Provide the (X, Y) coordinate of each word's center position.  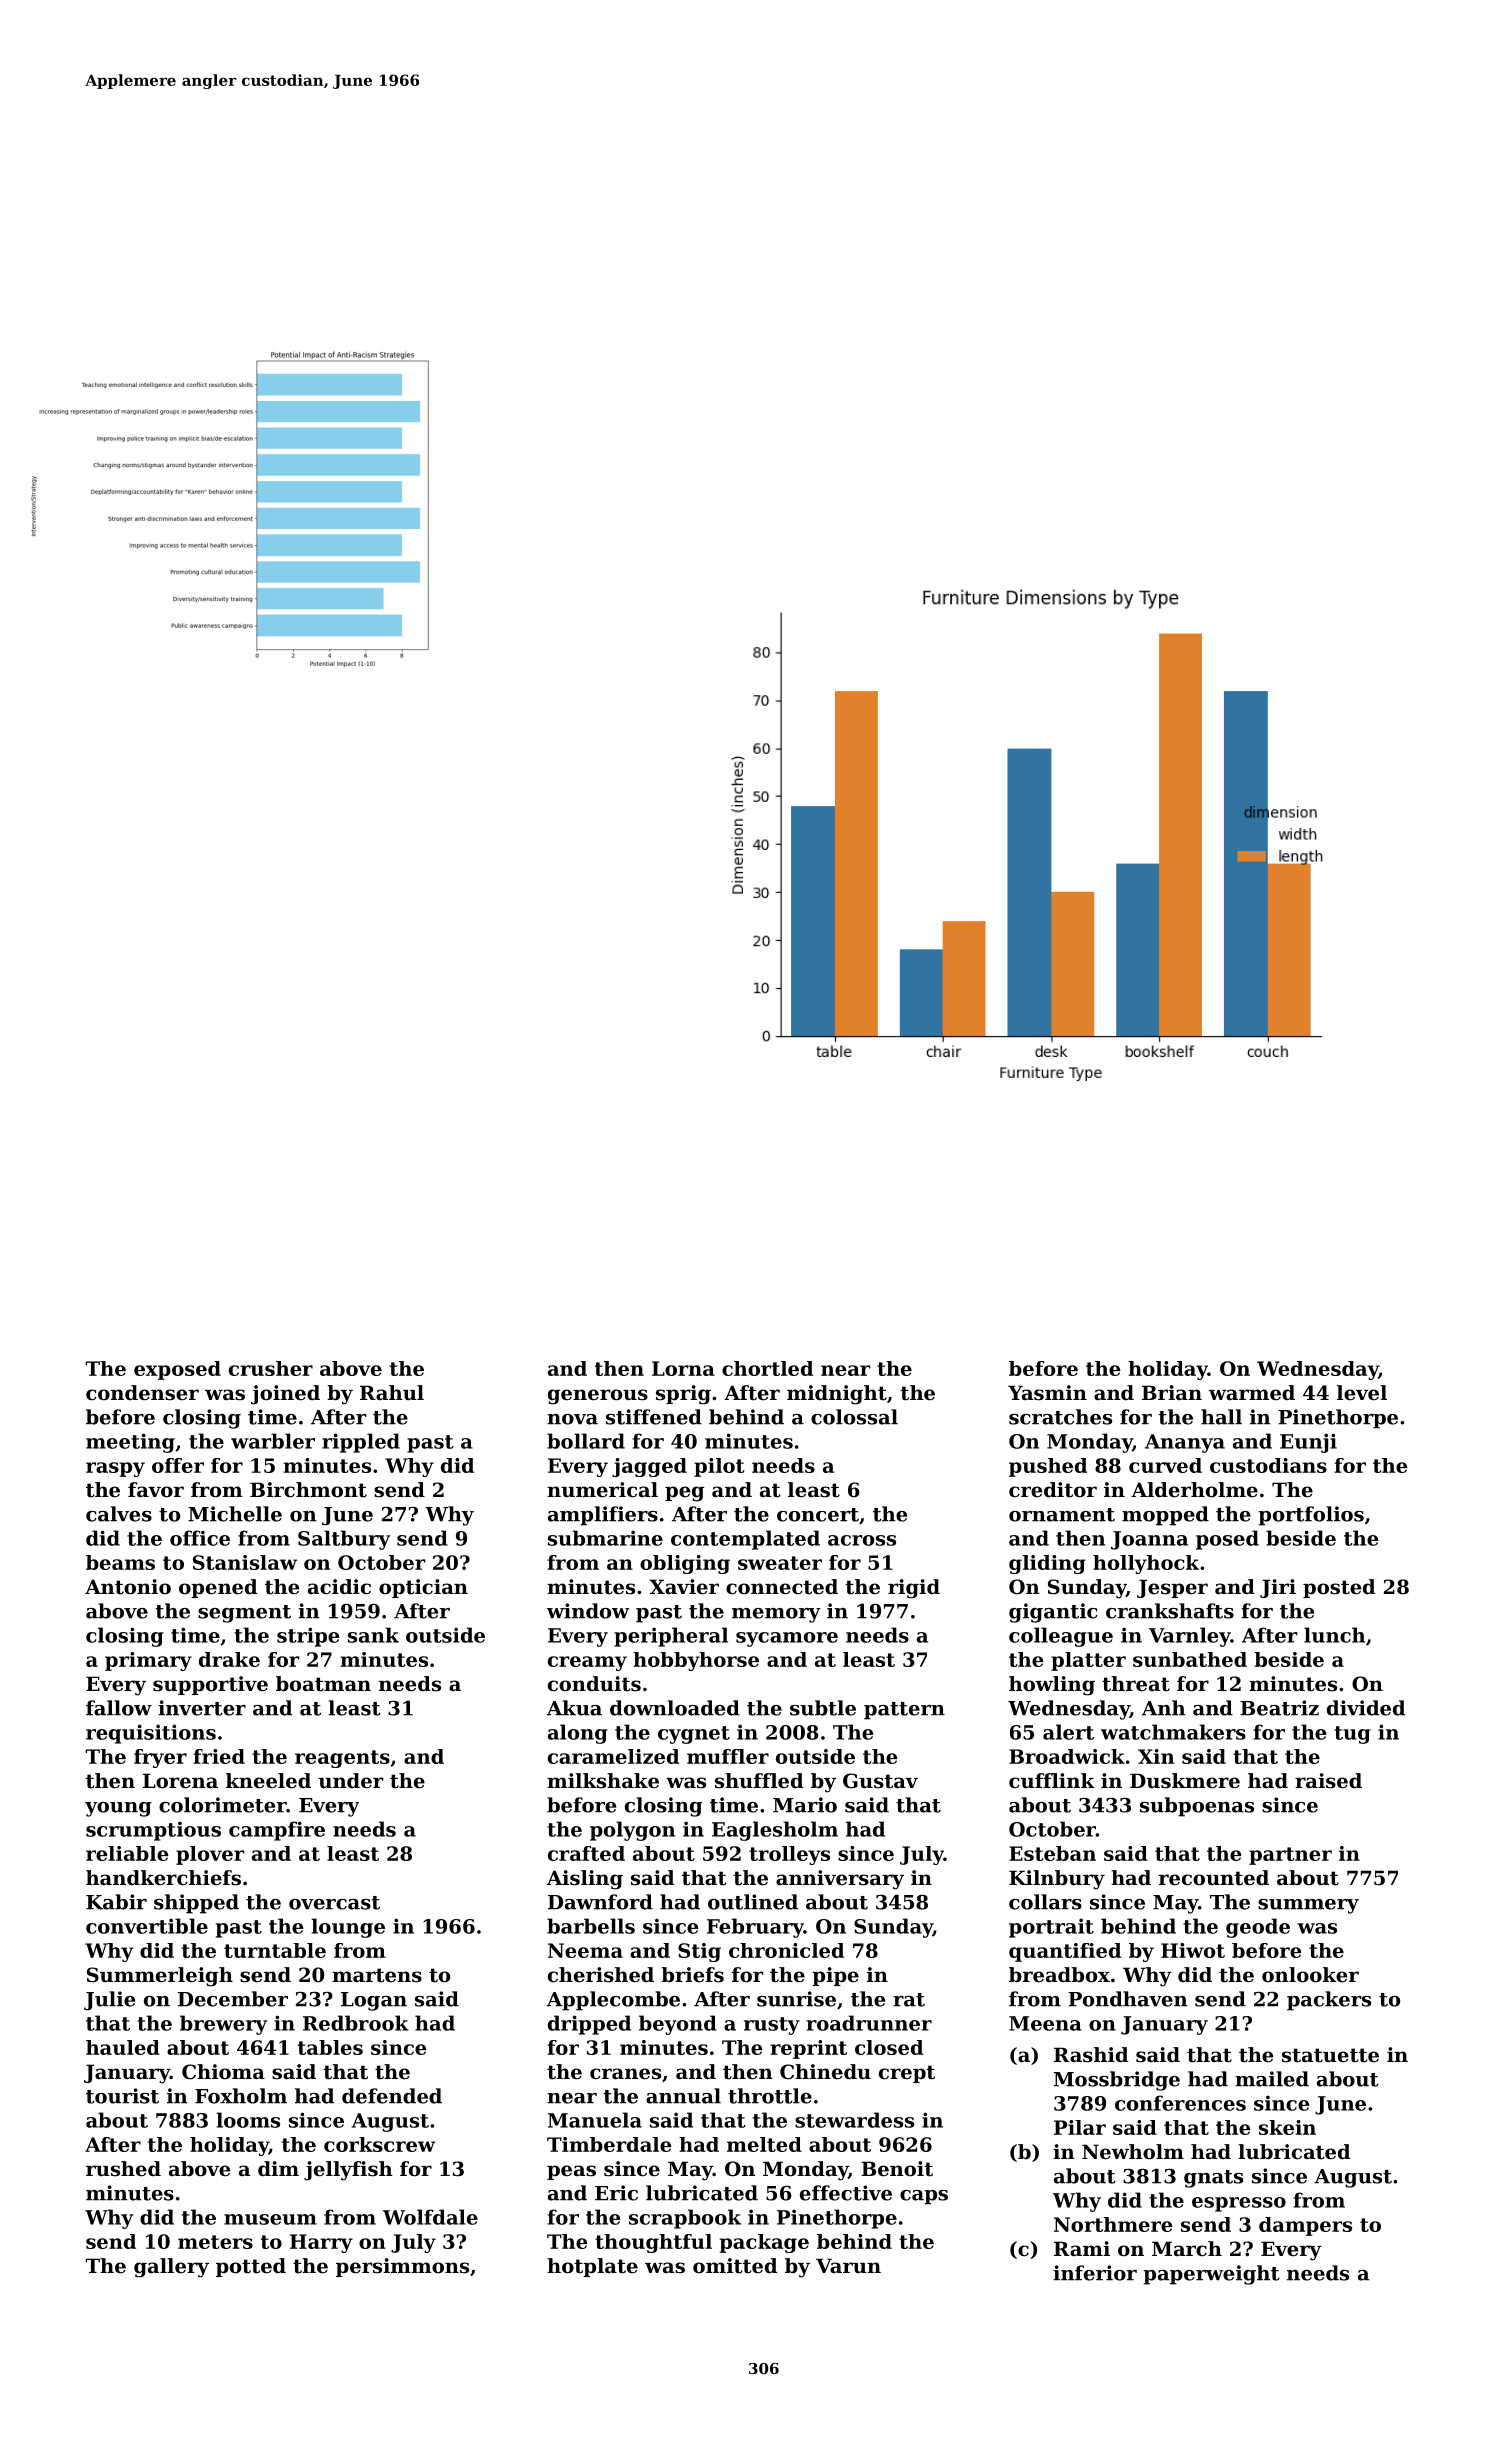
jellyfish (348, 2171)
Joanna (1149, 1540)
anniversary (840, 1880)
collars (1045, 1902)
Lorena (180, 1781)
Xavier (684, 1587)
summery (1308, 1906)
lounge (348, 1928)
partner (1290, 1856)
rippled (361, 1443)
